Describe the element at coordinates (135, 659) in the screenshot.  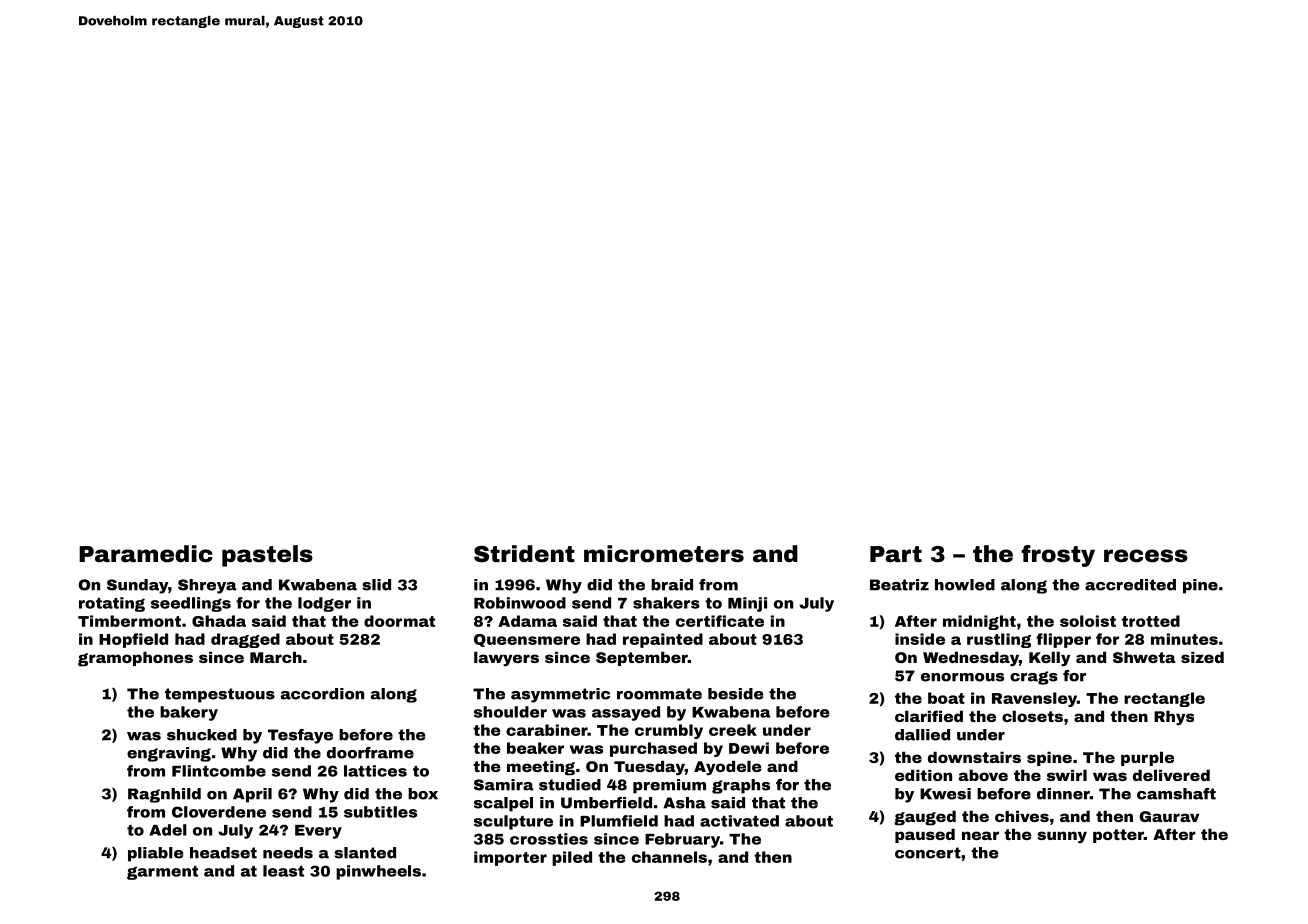
I see `gramophones` at that location.
